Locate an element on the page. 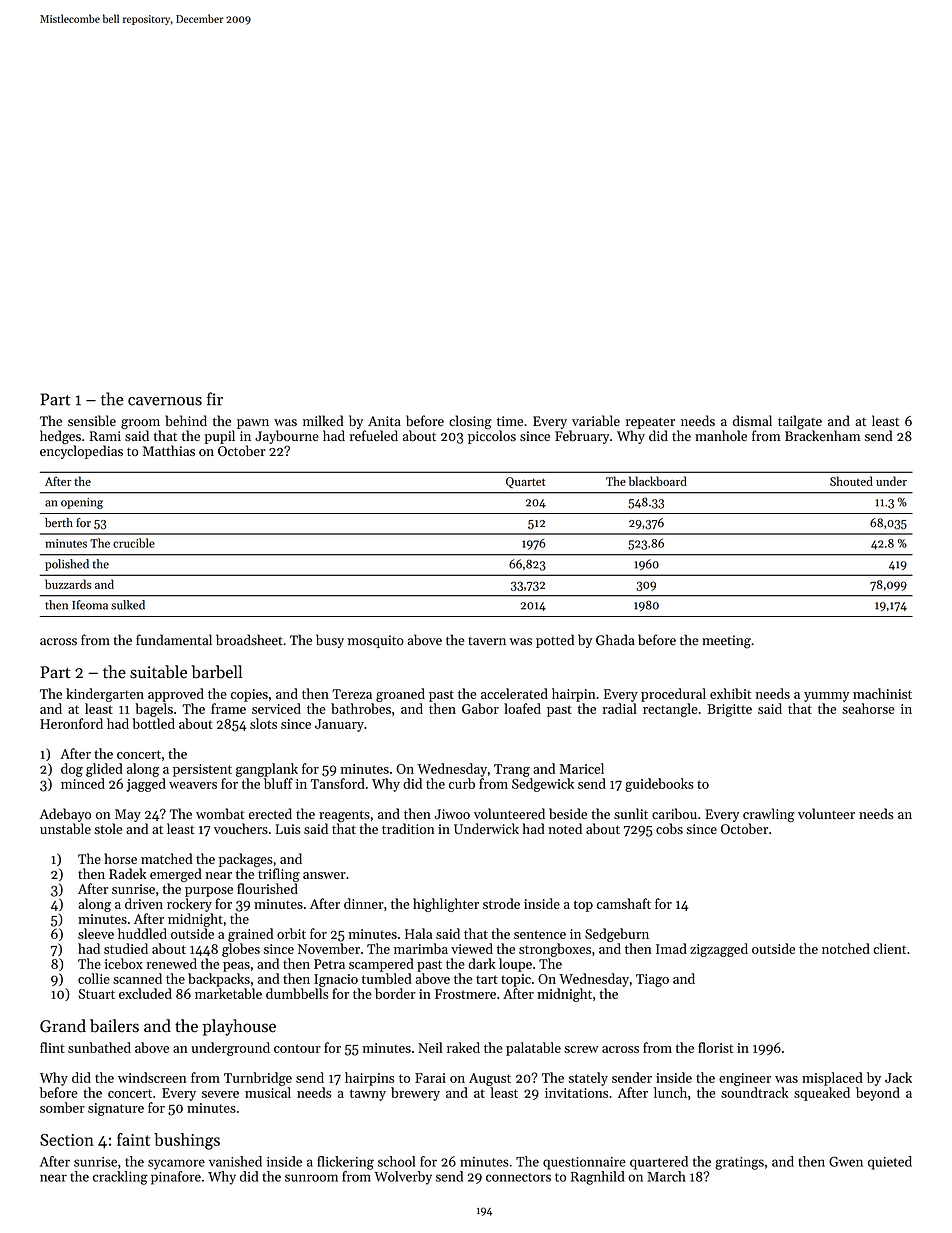 The image size is (952, 1233). Trang is located at coordinates (512, 770).
